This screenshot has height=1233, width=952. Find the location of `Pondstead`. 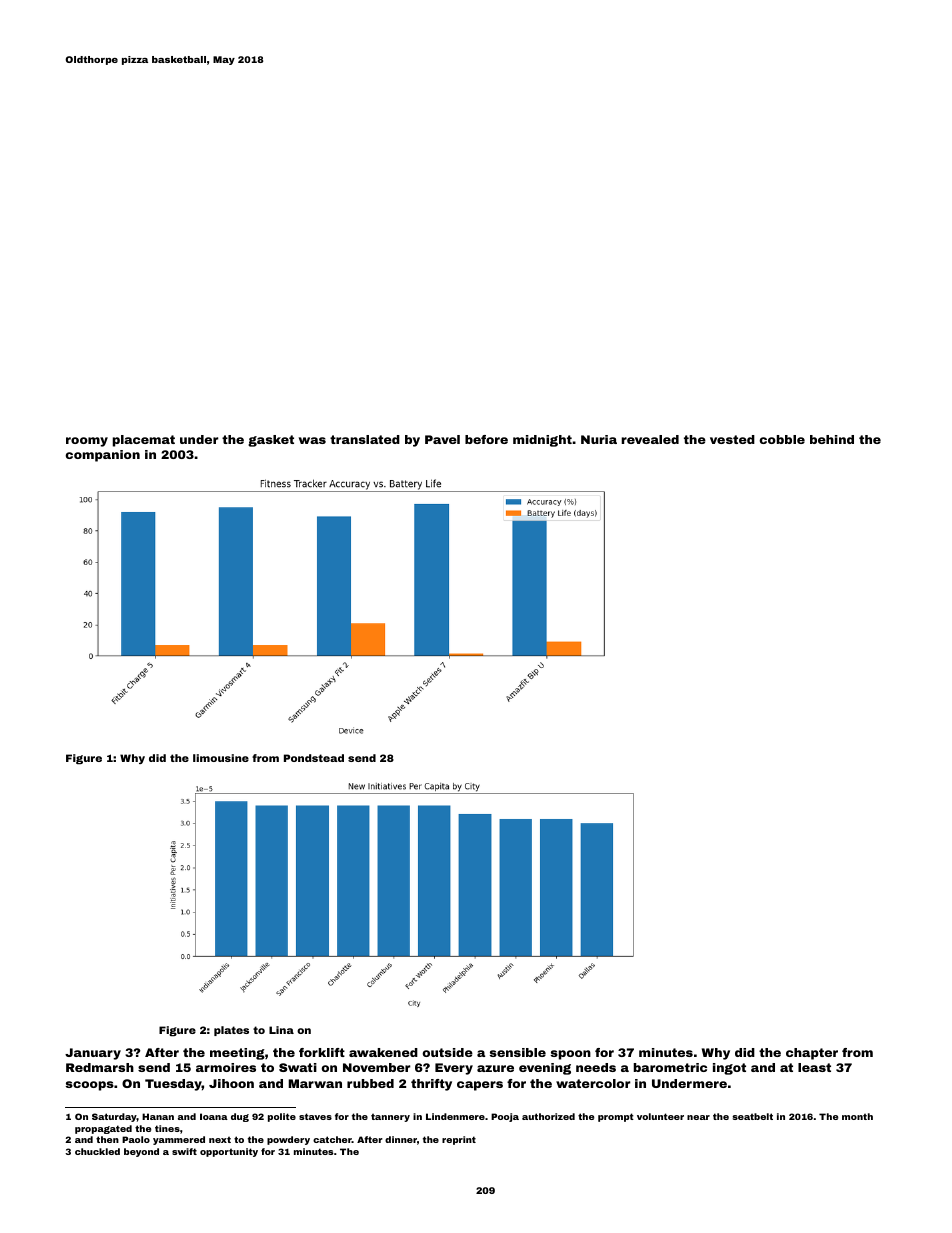

Pondstead is located at coordinates (314, 758).
